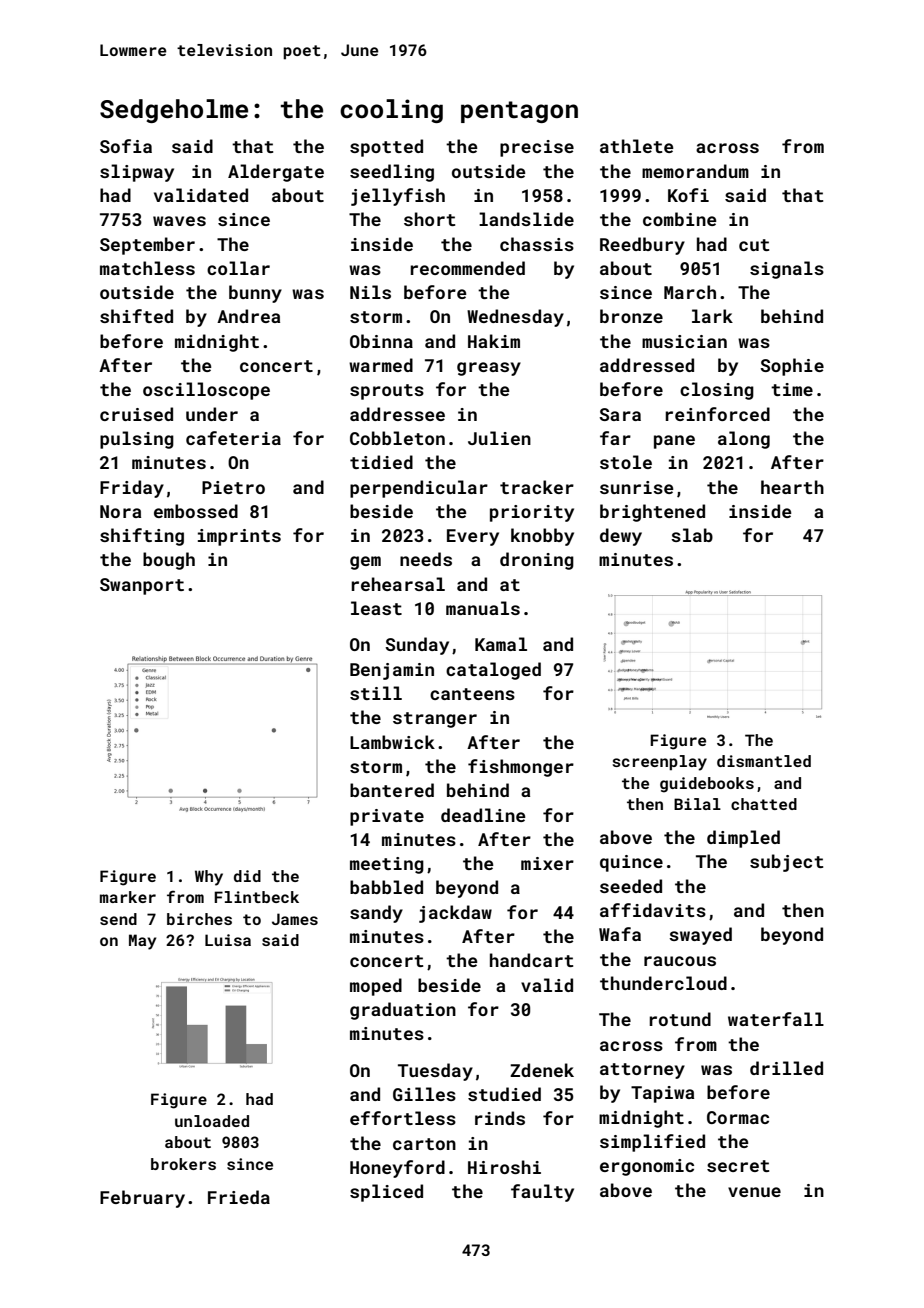 The image size is (924, 1308). What do you see at coordinates (276, 173) in the page?
I see `Aldergate` at bounding box center [276, 173].
